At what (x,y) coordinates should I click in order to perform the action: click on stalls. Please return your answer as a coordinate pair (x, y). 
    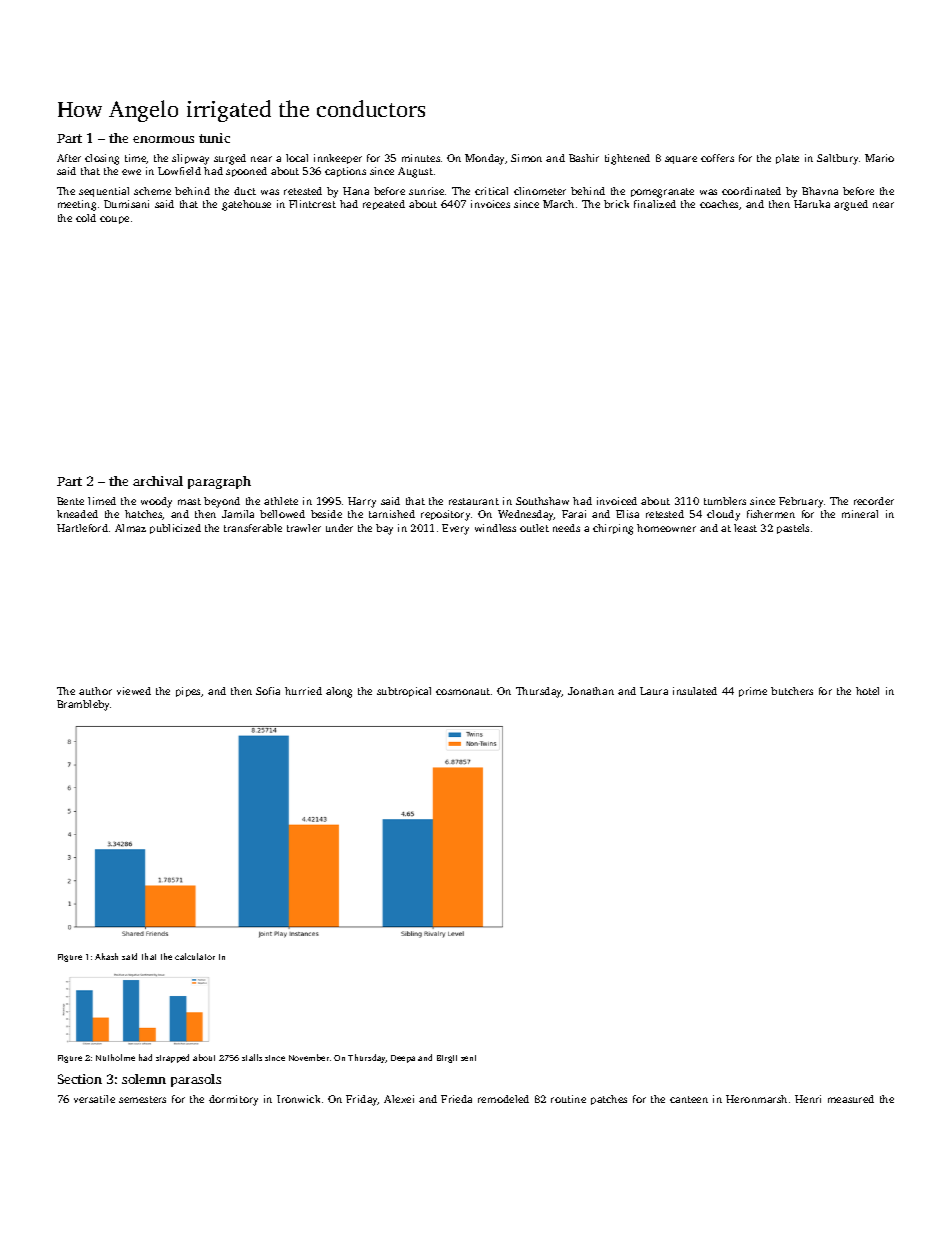
    Looking at the image, I should click on (252, 1057).
